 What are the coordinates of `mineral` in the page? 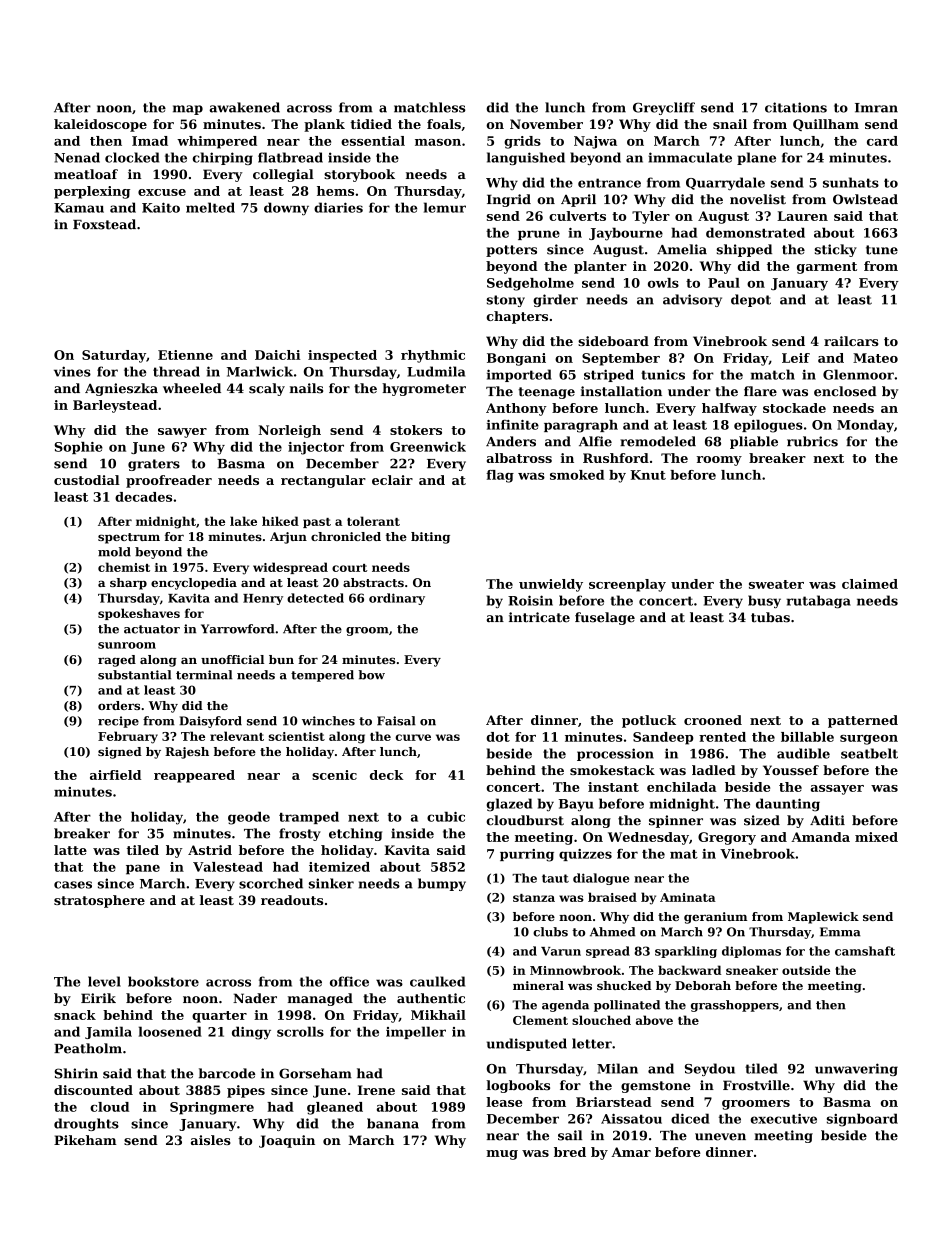 It's located at (538, 985).
